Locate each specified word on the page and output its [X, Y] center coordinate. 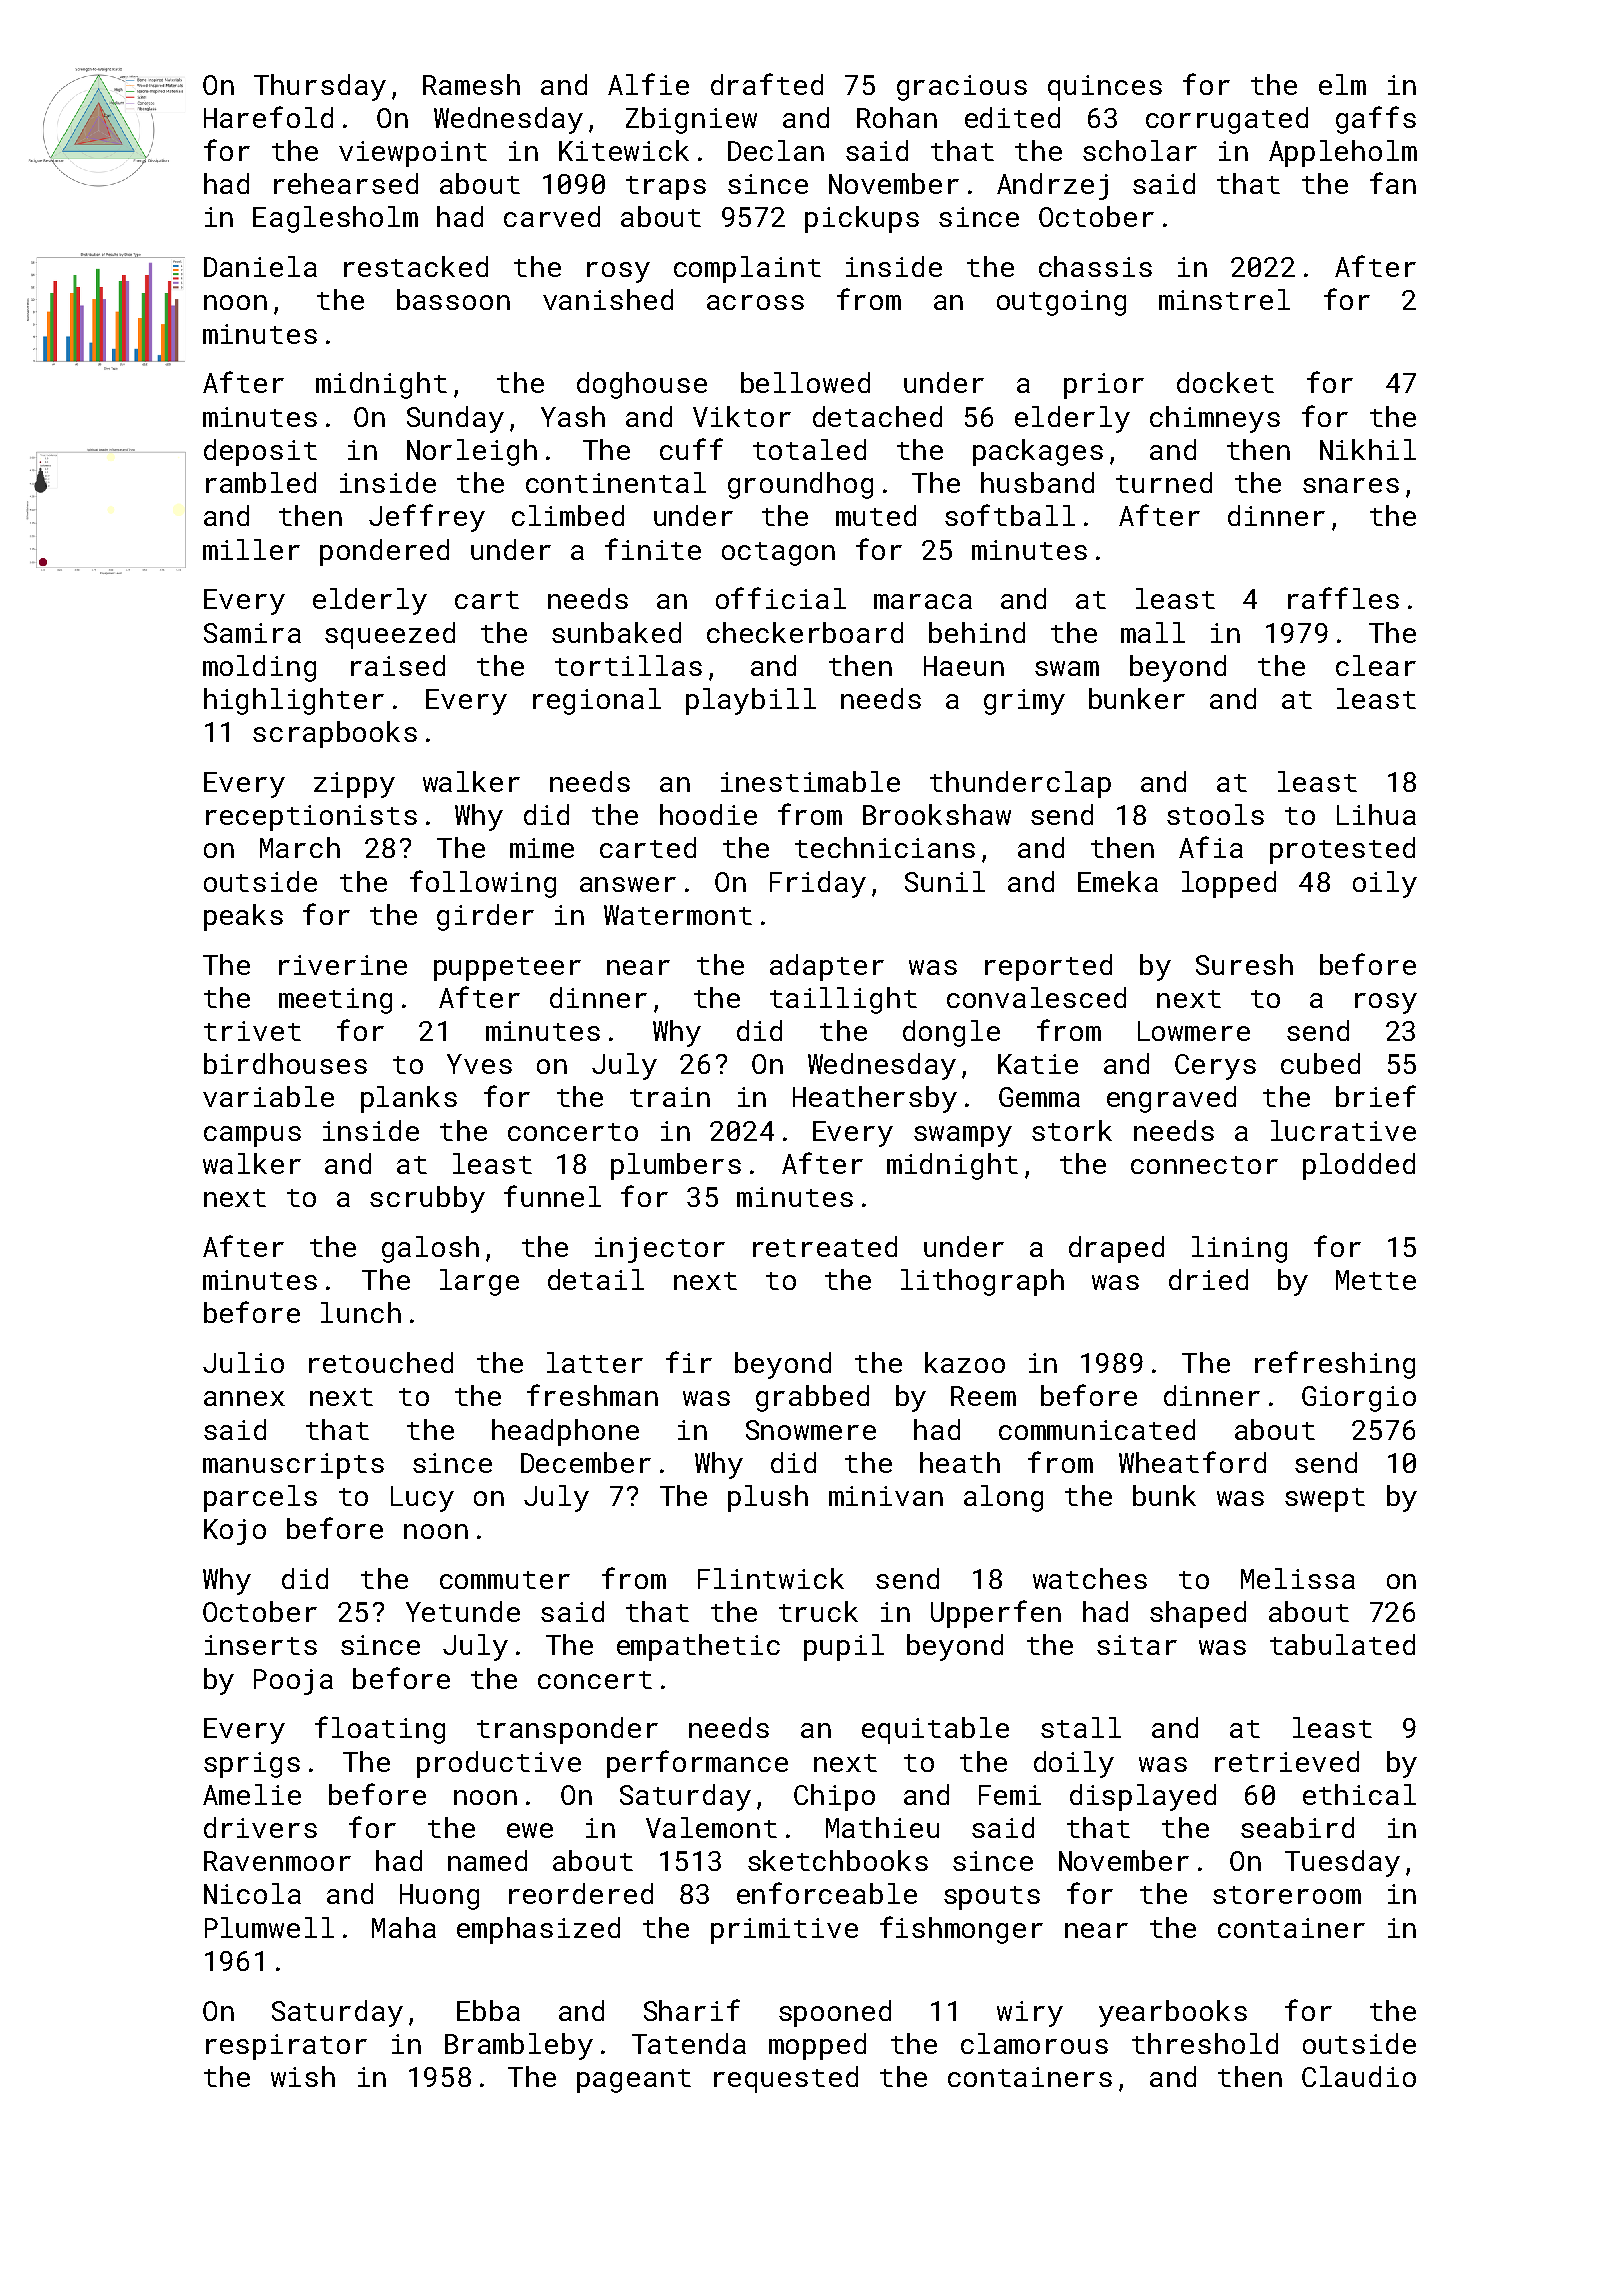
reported [1048, 967]
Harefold [268, 117]
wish [303, 2076]
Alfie [648, 84]
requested [786, 2079]
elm [1342, 84]
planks [409, 1099]
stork [1072, 1130]
